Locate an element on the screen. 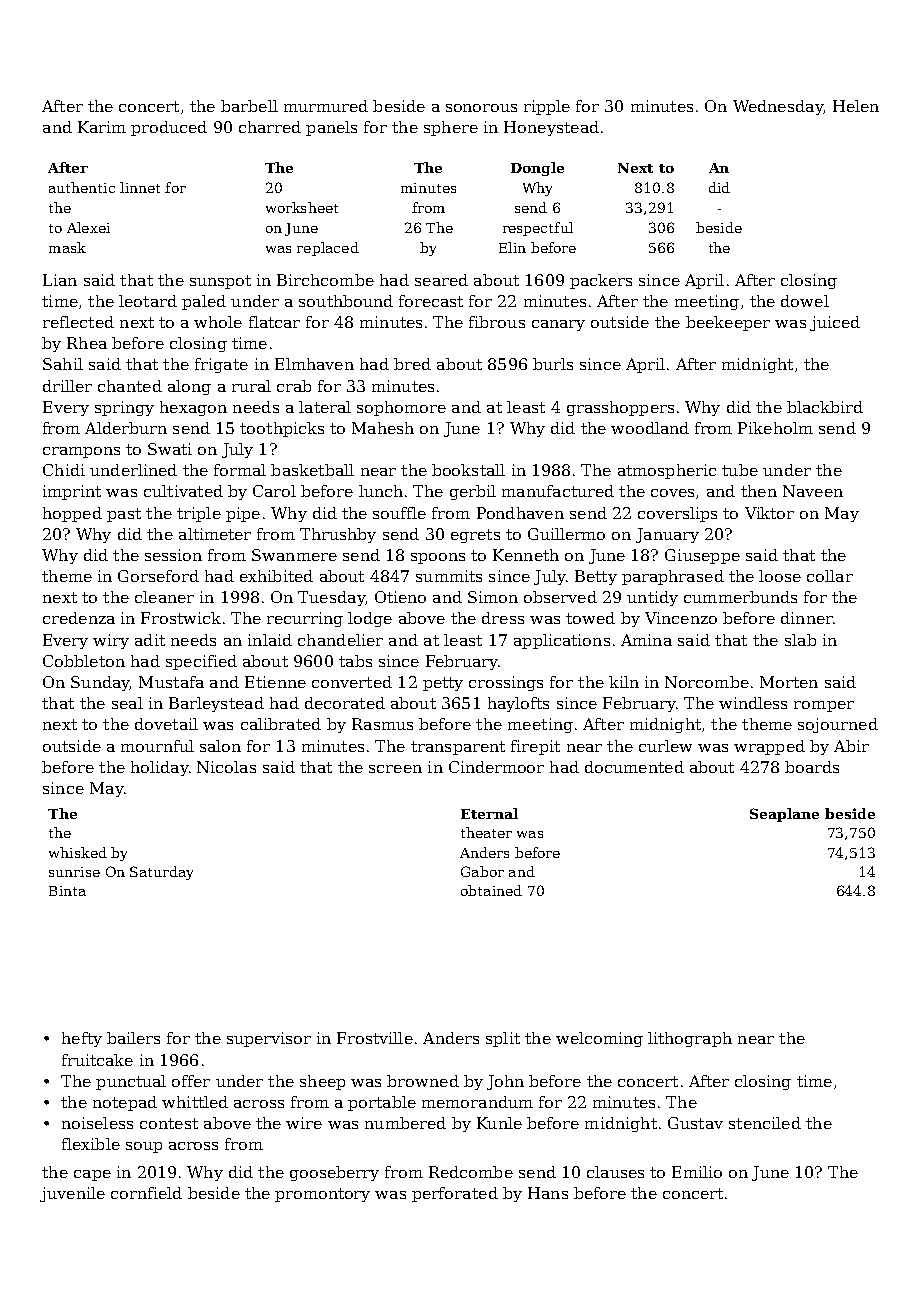  Wednesday is located at coordinates (778, 107).
